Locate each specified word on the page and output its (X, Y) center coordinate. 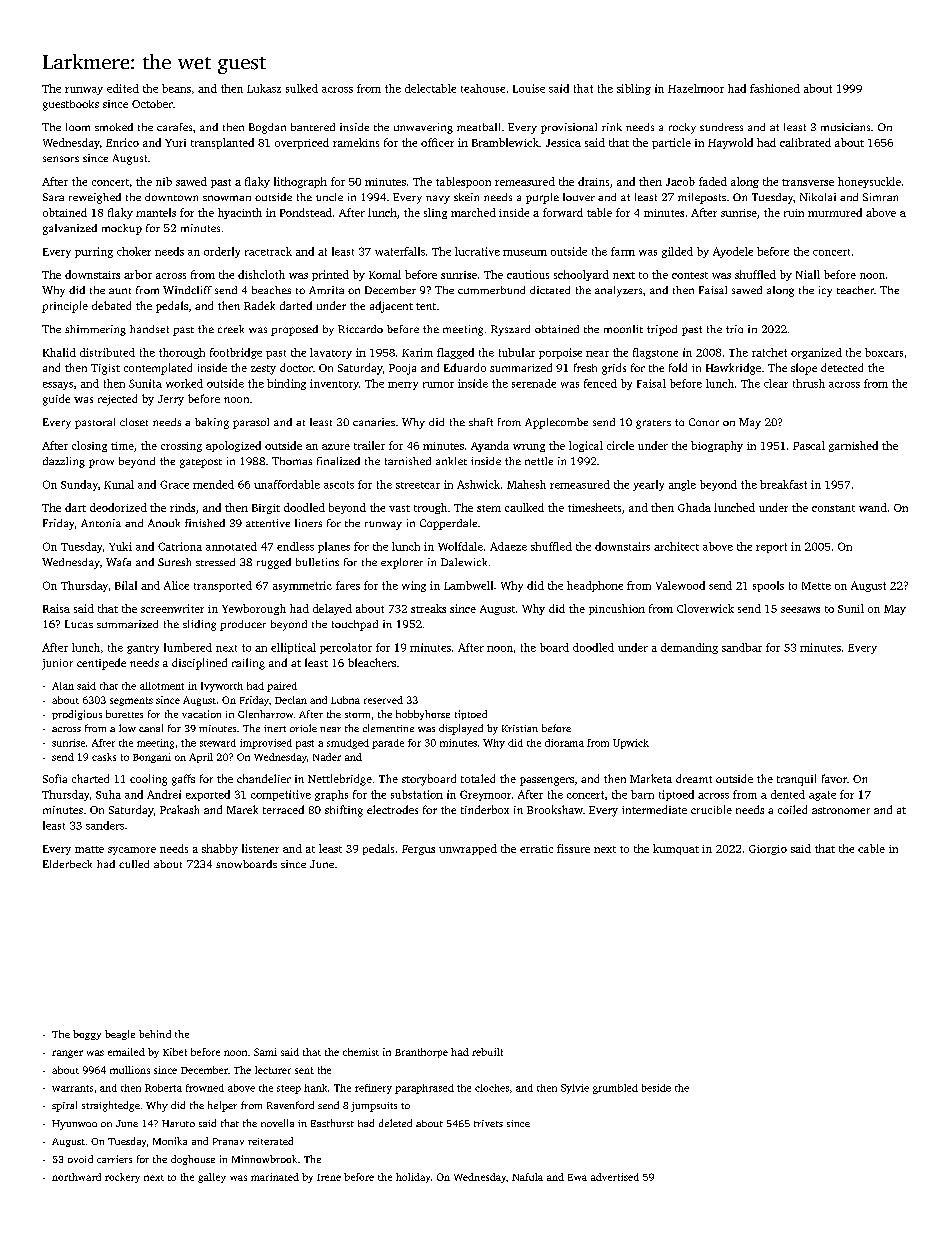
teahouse (483, 88)
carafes (174, 127)
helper (222, 1106)
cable (871, 848)
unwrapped (468, 849)
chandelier (264, 778)
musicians (845, 127)
